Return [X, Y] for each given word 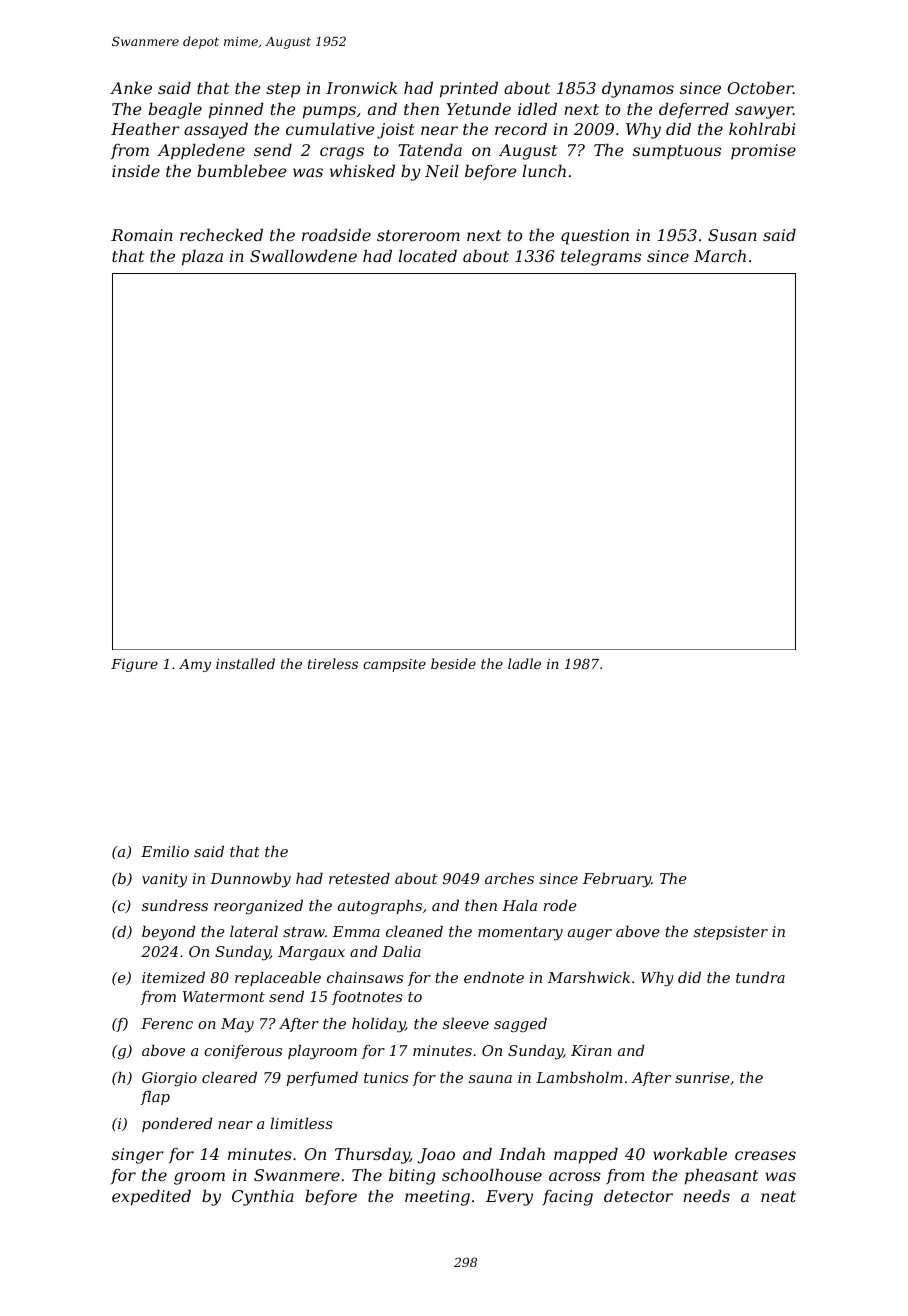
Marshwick [589, 977]
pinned [236, 111]
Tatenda [430, 150]
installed [245, 663]
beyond [168, 933]
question [595, 237]
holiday [378, 1025]
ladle [524, 663]
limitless [301, 1123]
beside [453, 663]
